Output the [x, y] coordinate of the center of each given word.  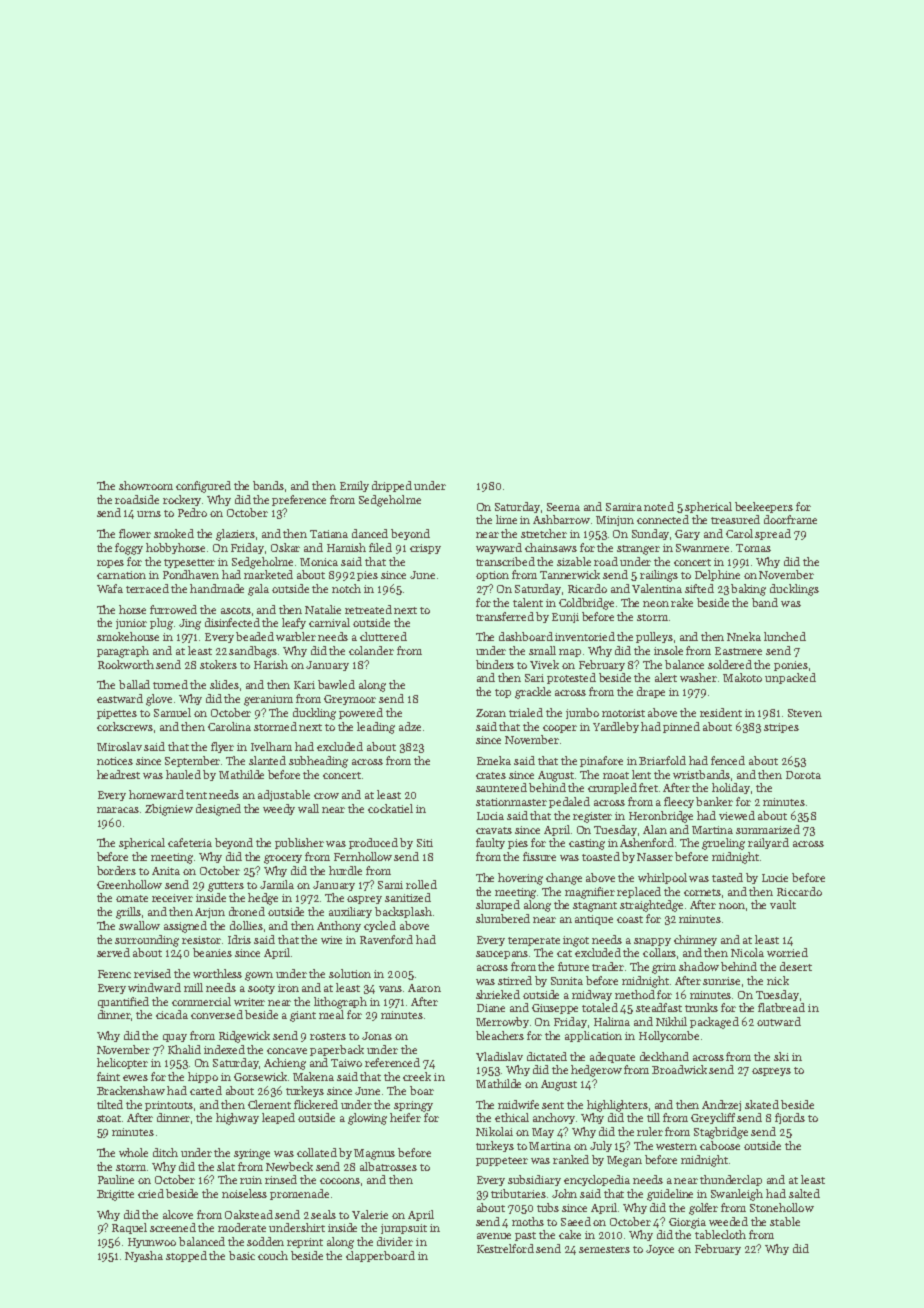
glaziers [235, 535]
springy [413, 1106]
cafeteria [190, 842]
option [492, 576]
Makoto [742, 677]
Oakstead [249, 1214]
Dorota [803, 775]
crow [326, 796]
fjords [790, 1118]
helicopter [122, 1063]
